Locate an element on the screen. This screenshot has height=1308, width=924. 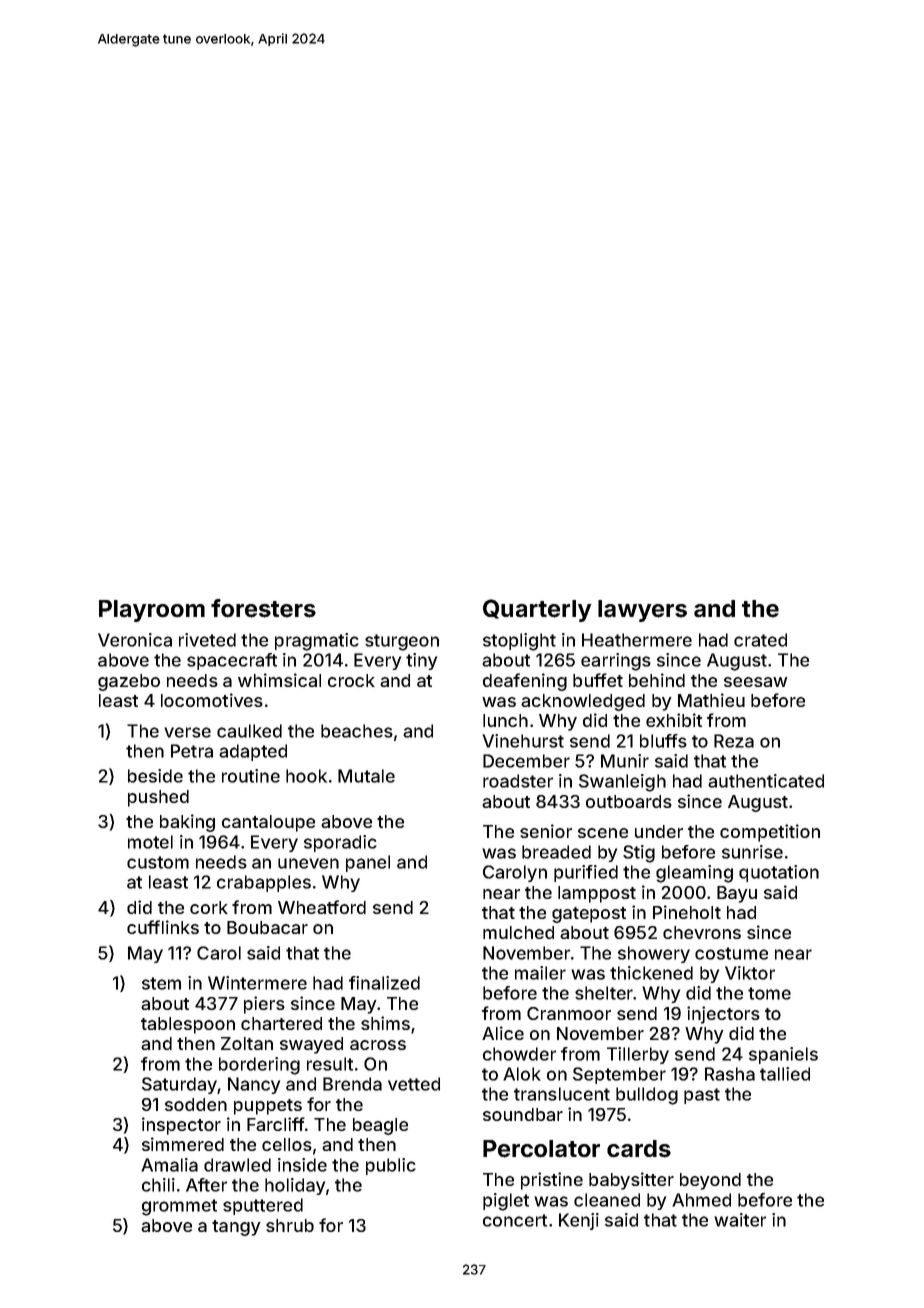
deafening is located at coordinates (525, 682).
